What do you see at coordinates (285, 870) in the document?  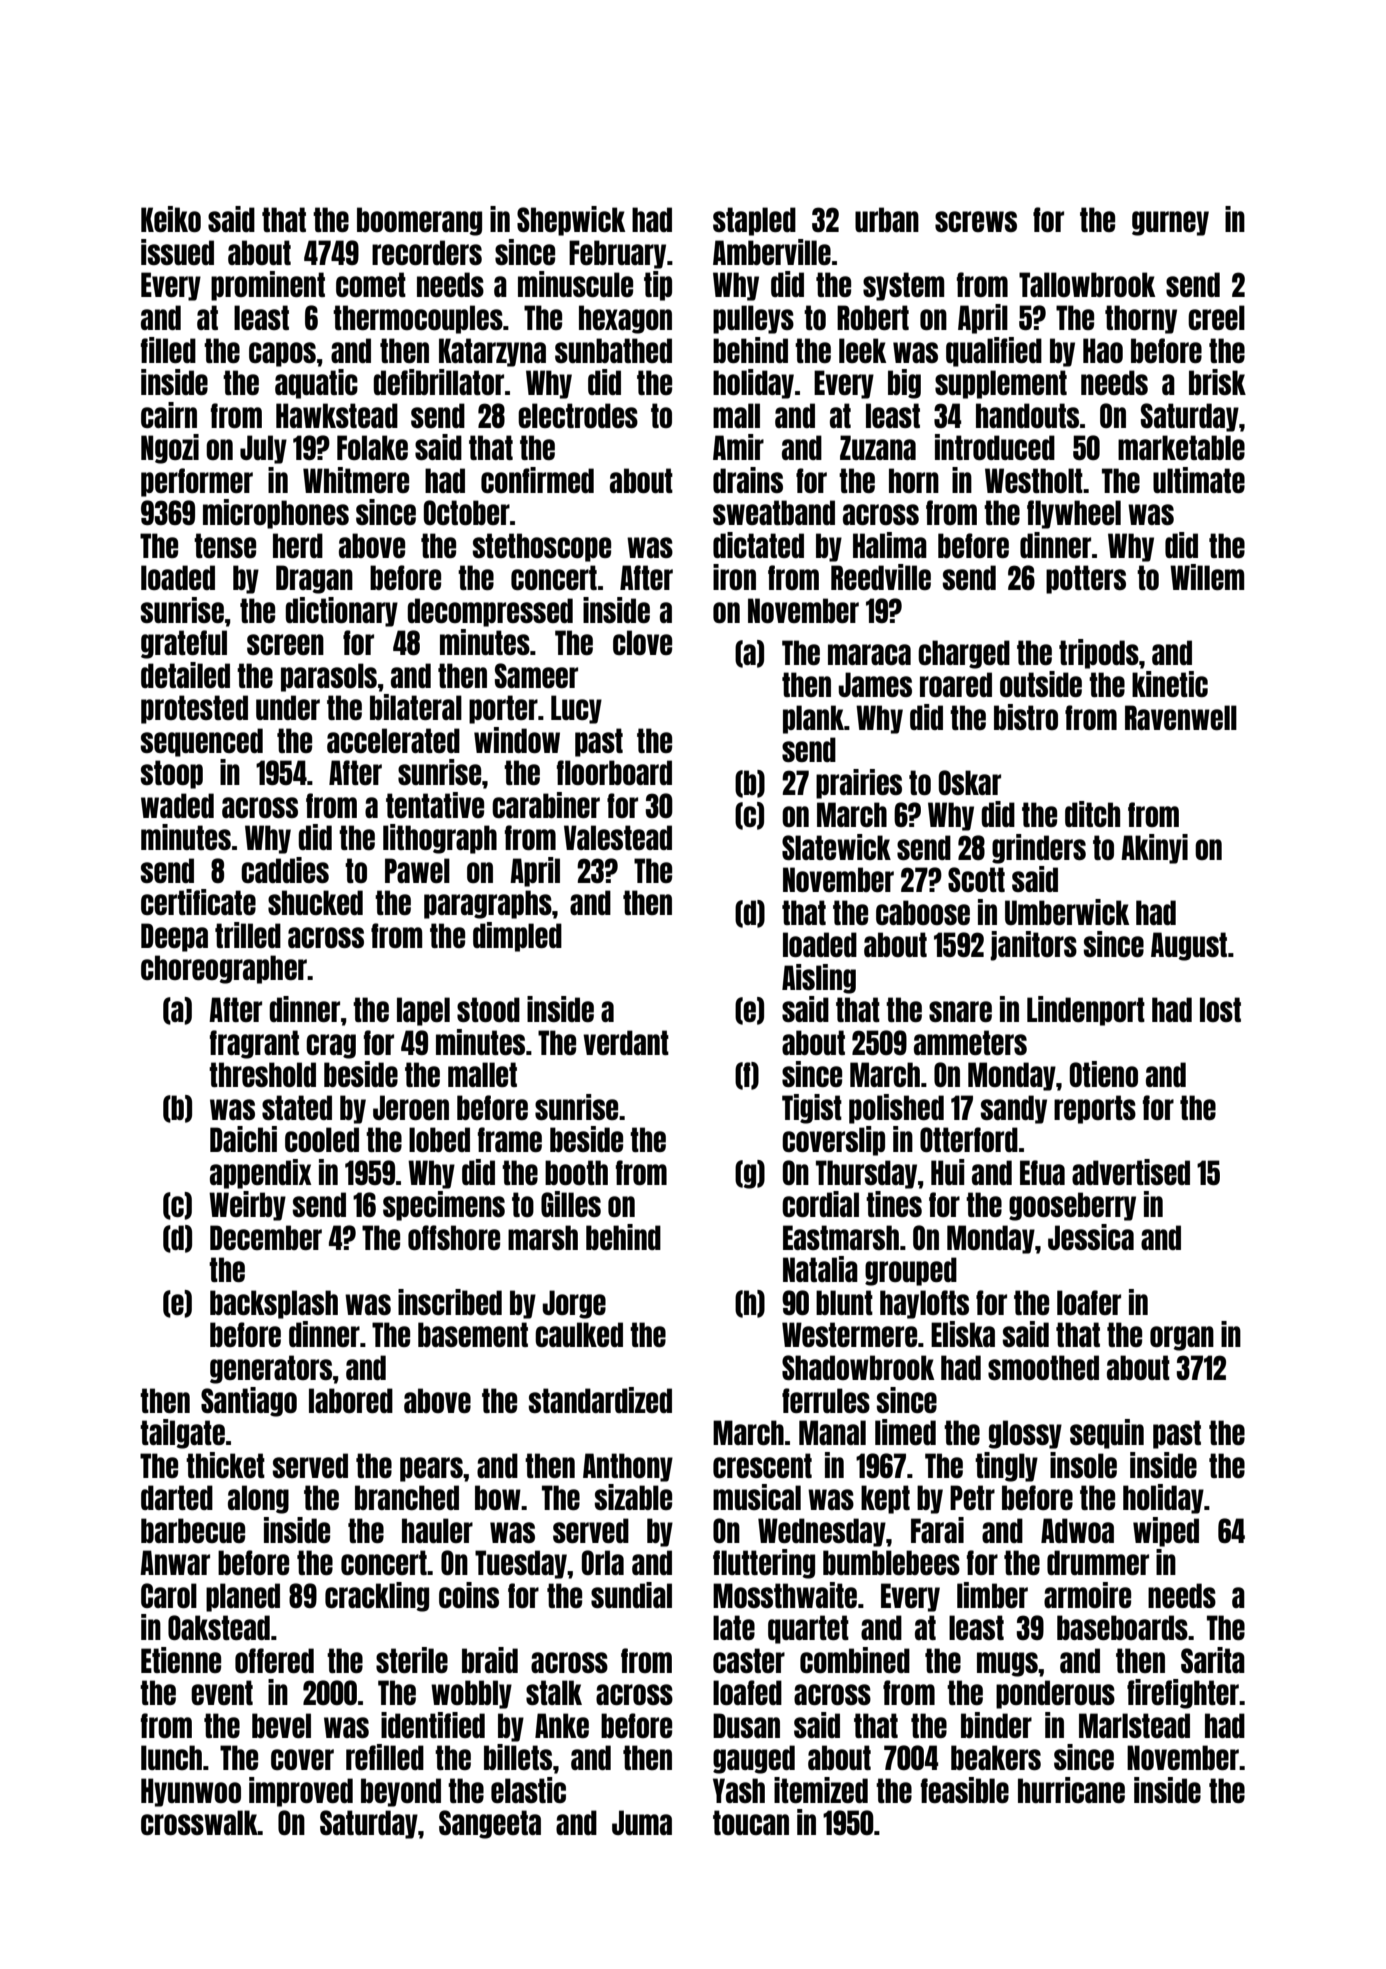 I see `caddies` at bounding box center [285, 870].
